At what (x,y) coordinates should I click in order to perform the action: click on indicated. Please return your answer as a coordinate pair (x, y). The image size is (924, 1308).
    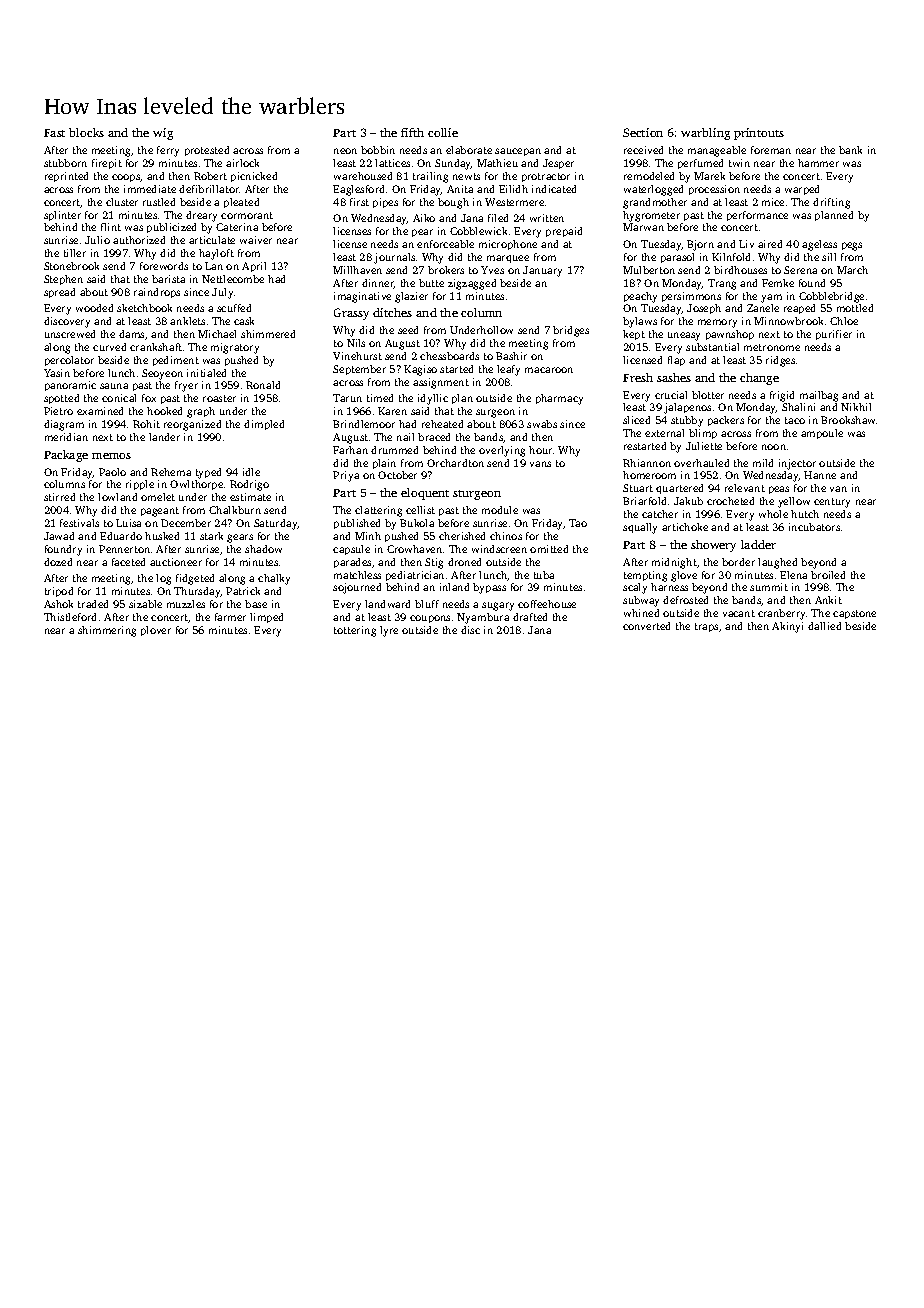
    Looking at the image, I should click on (554, 189).
